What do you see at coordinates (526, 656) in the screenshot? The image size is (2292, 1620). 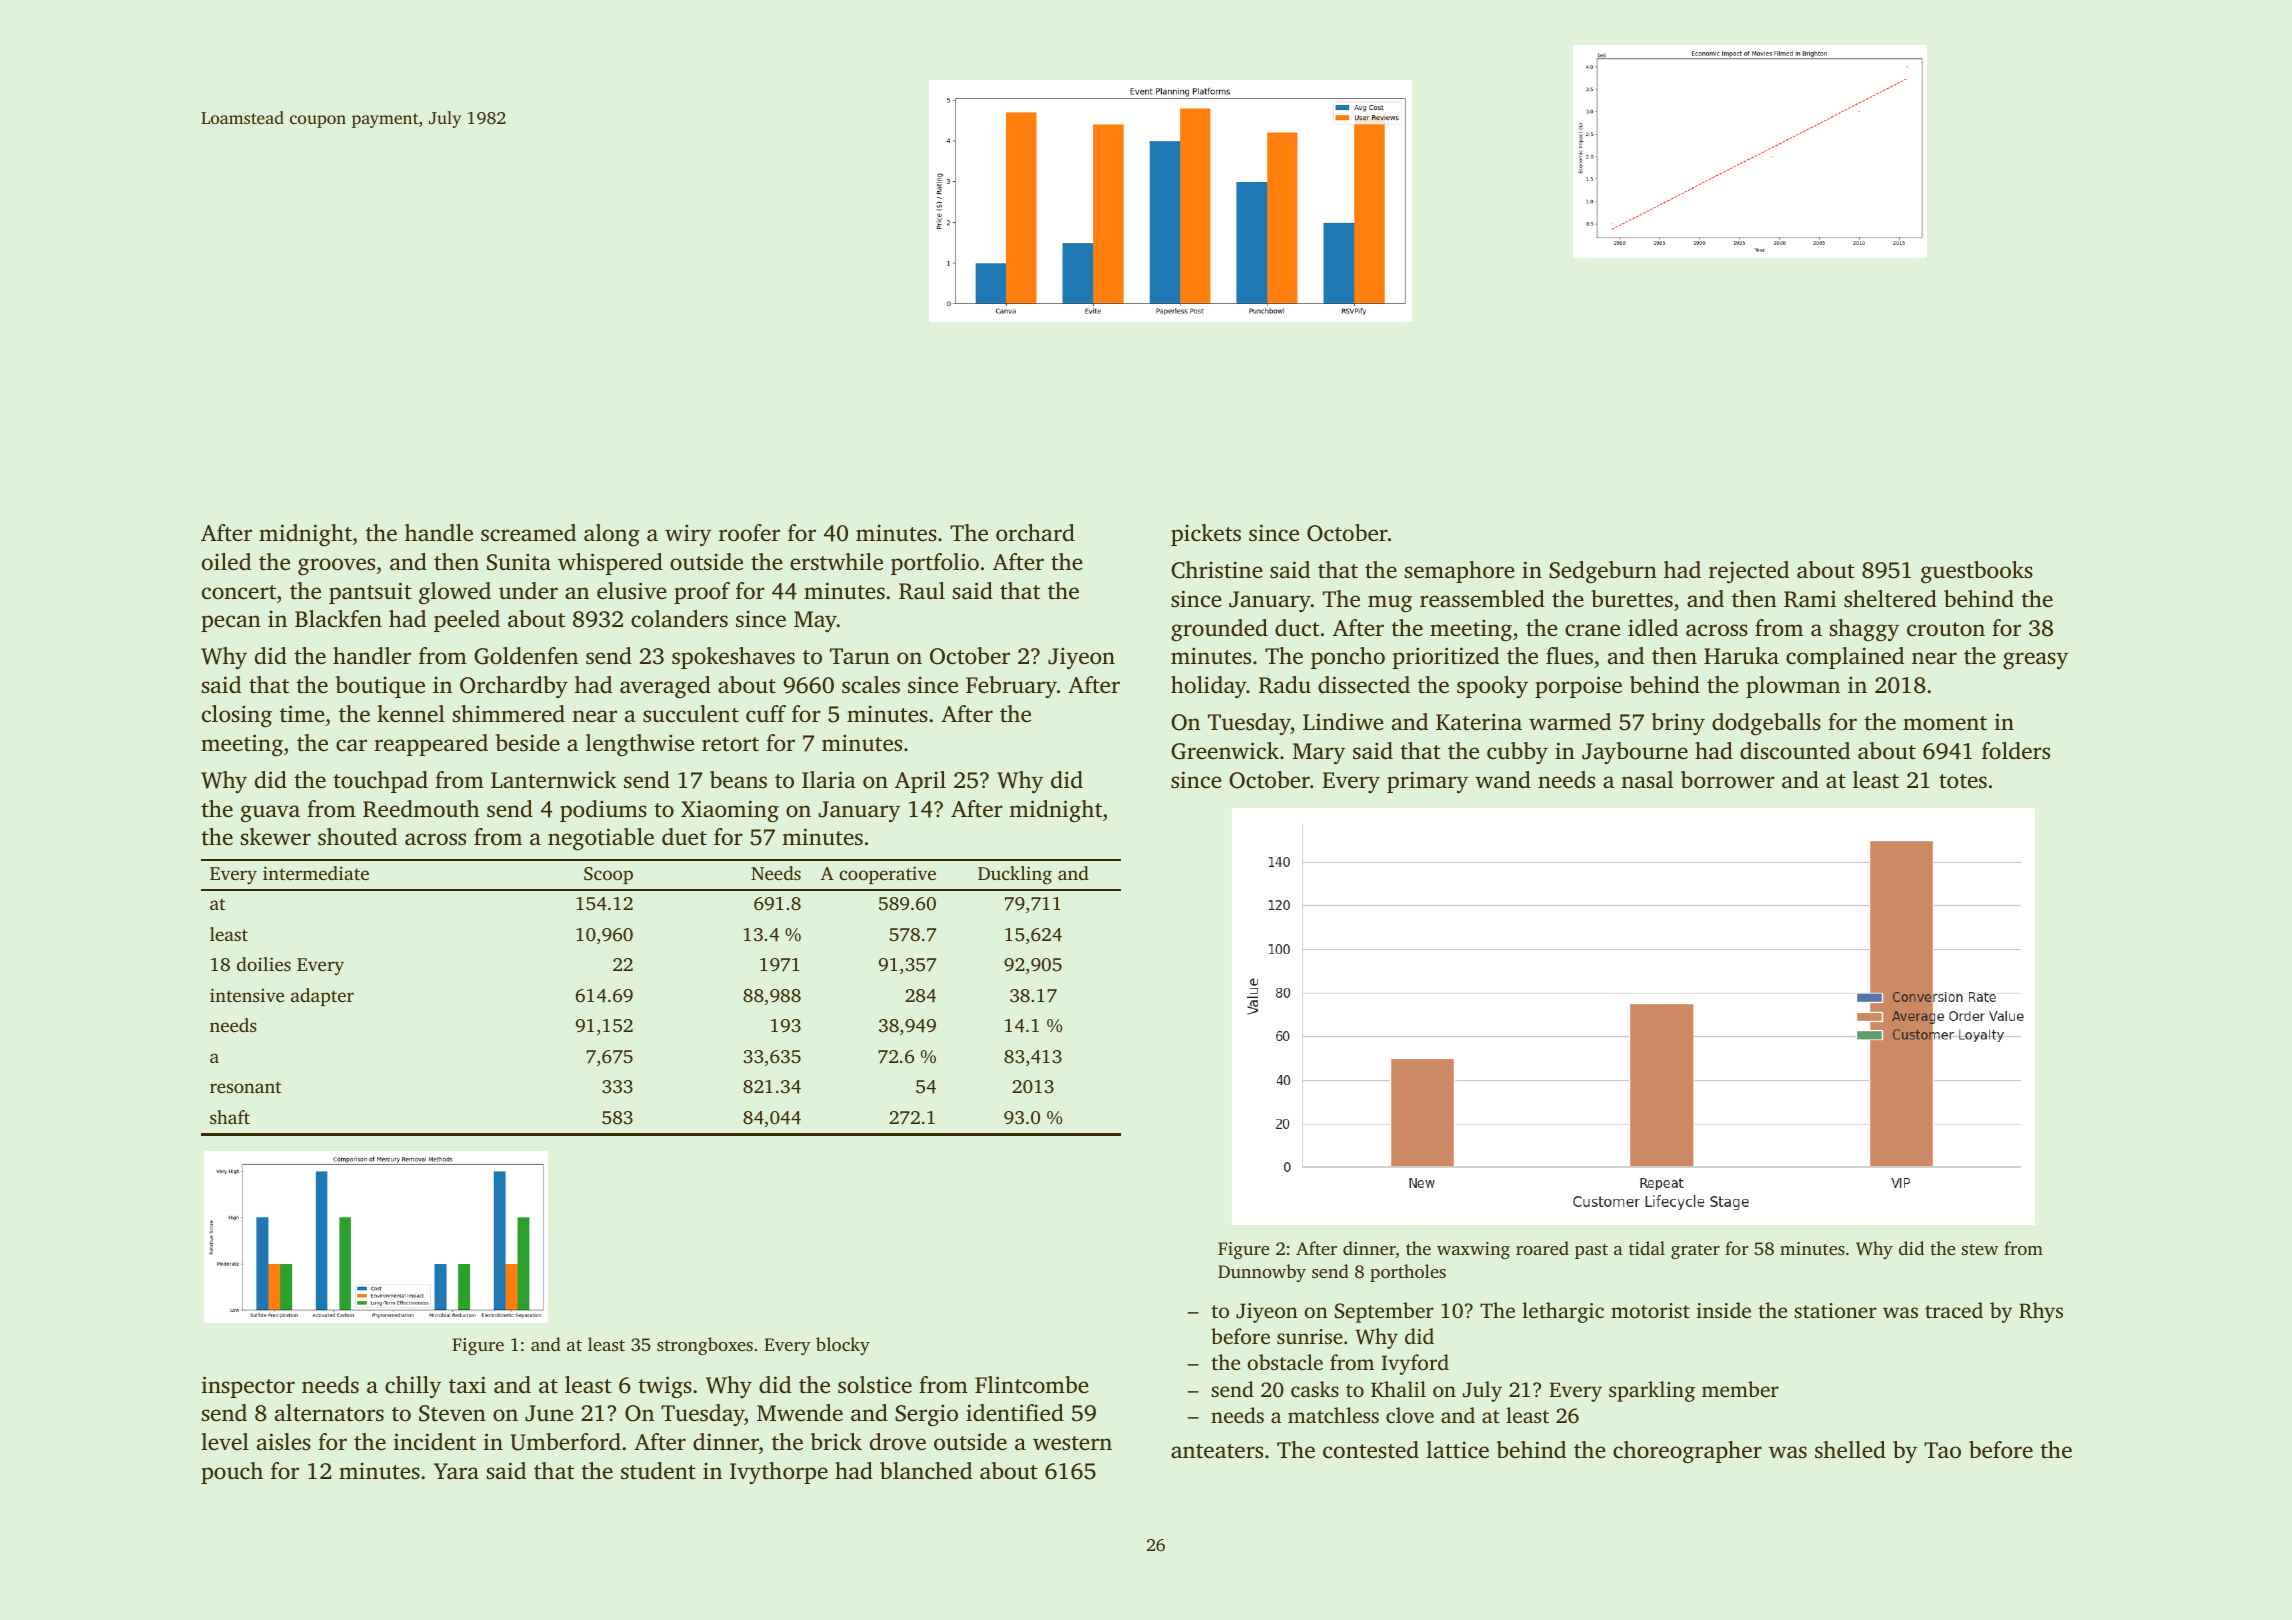 I see `Goldenfen` at bounding box center [526, 656].
